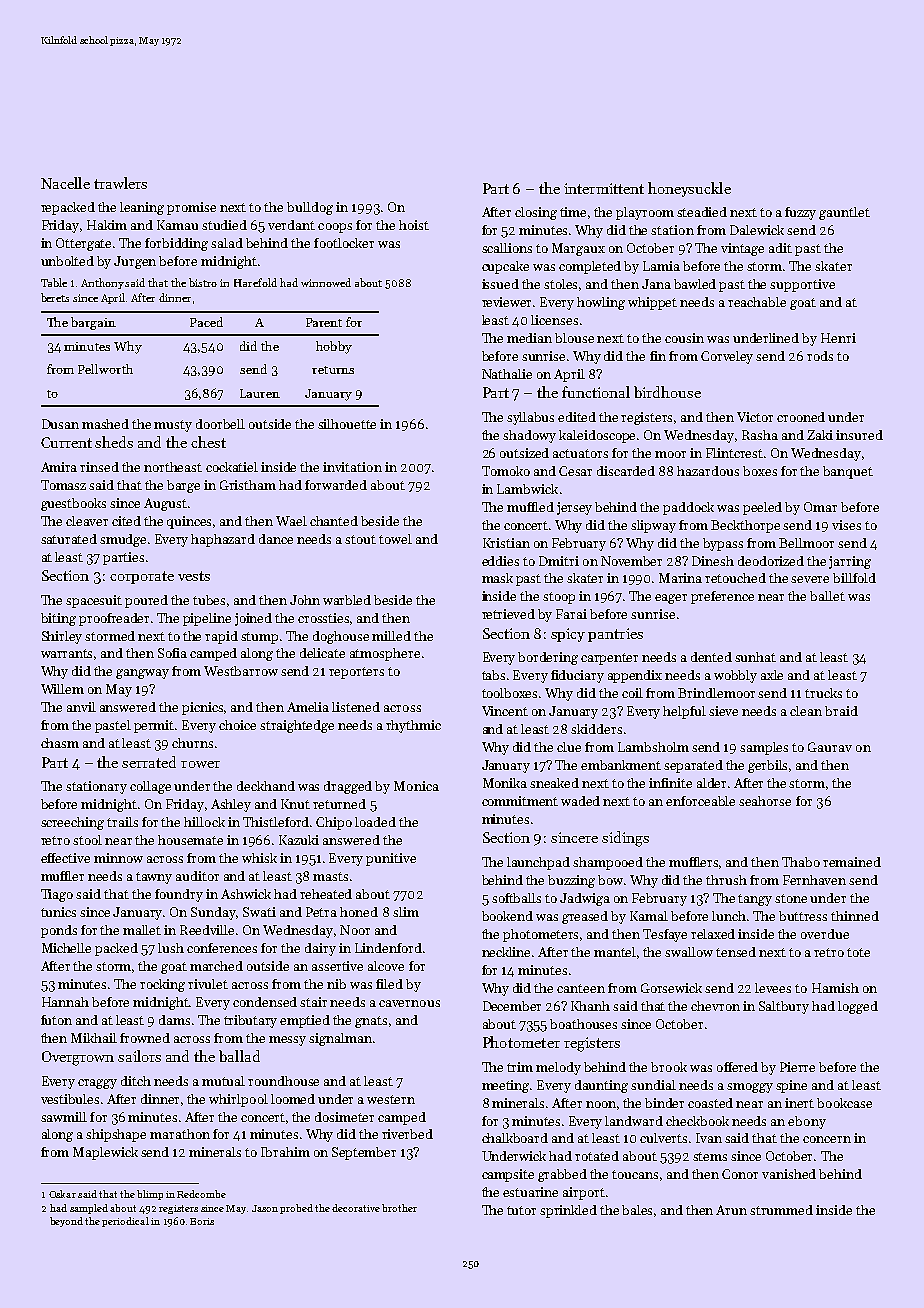 Image resolution: width=924 pixels, height=1308 pixels. What do you see at coordinates (391, 636) in the screenshot?
I see `milled` at bounding box center [391, 636].
